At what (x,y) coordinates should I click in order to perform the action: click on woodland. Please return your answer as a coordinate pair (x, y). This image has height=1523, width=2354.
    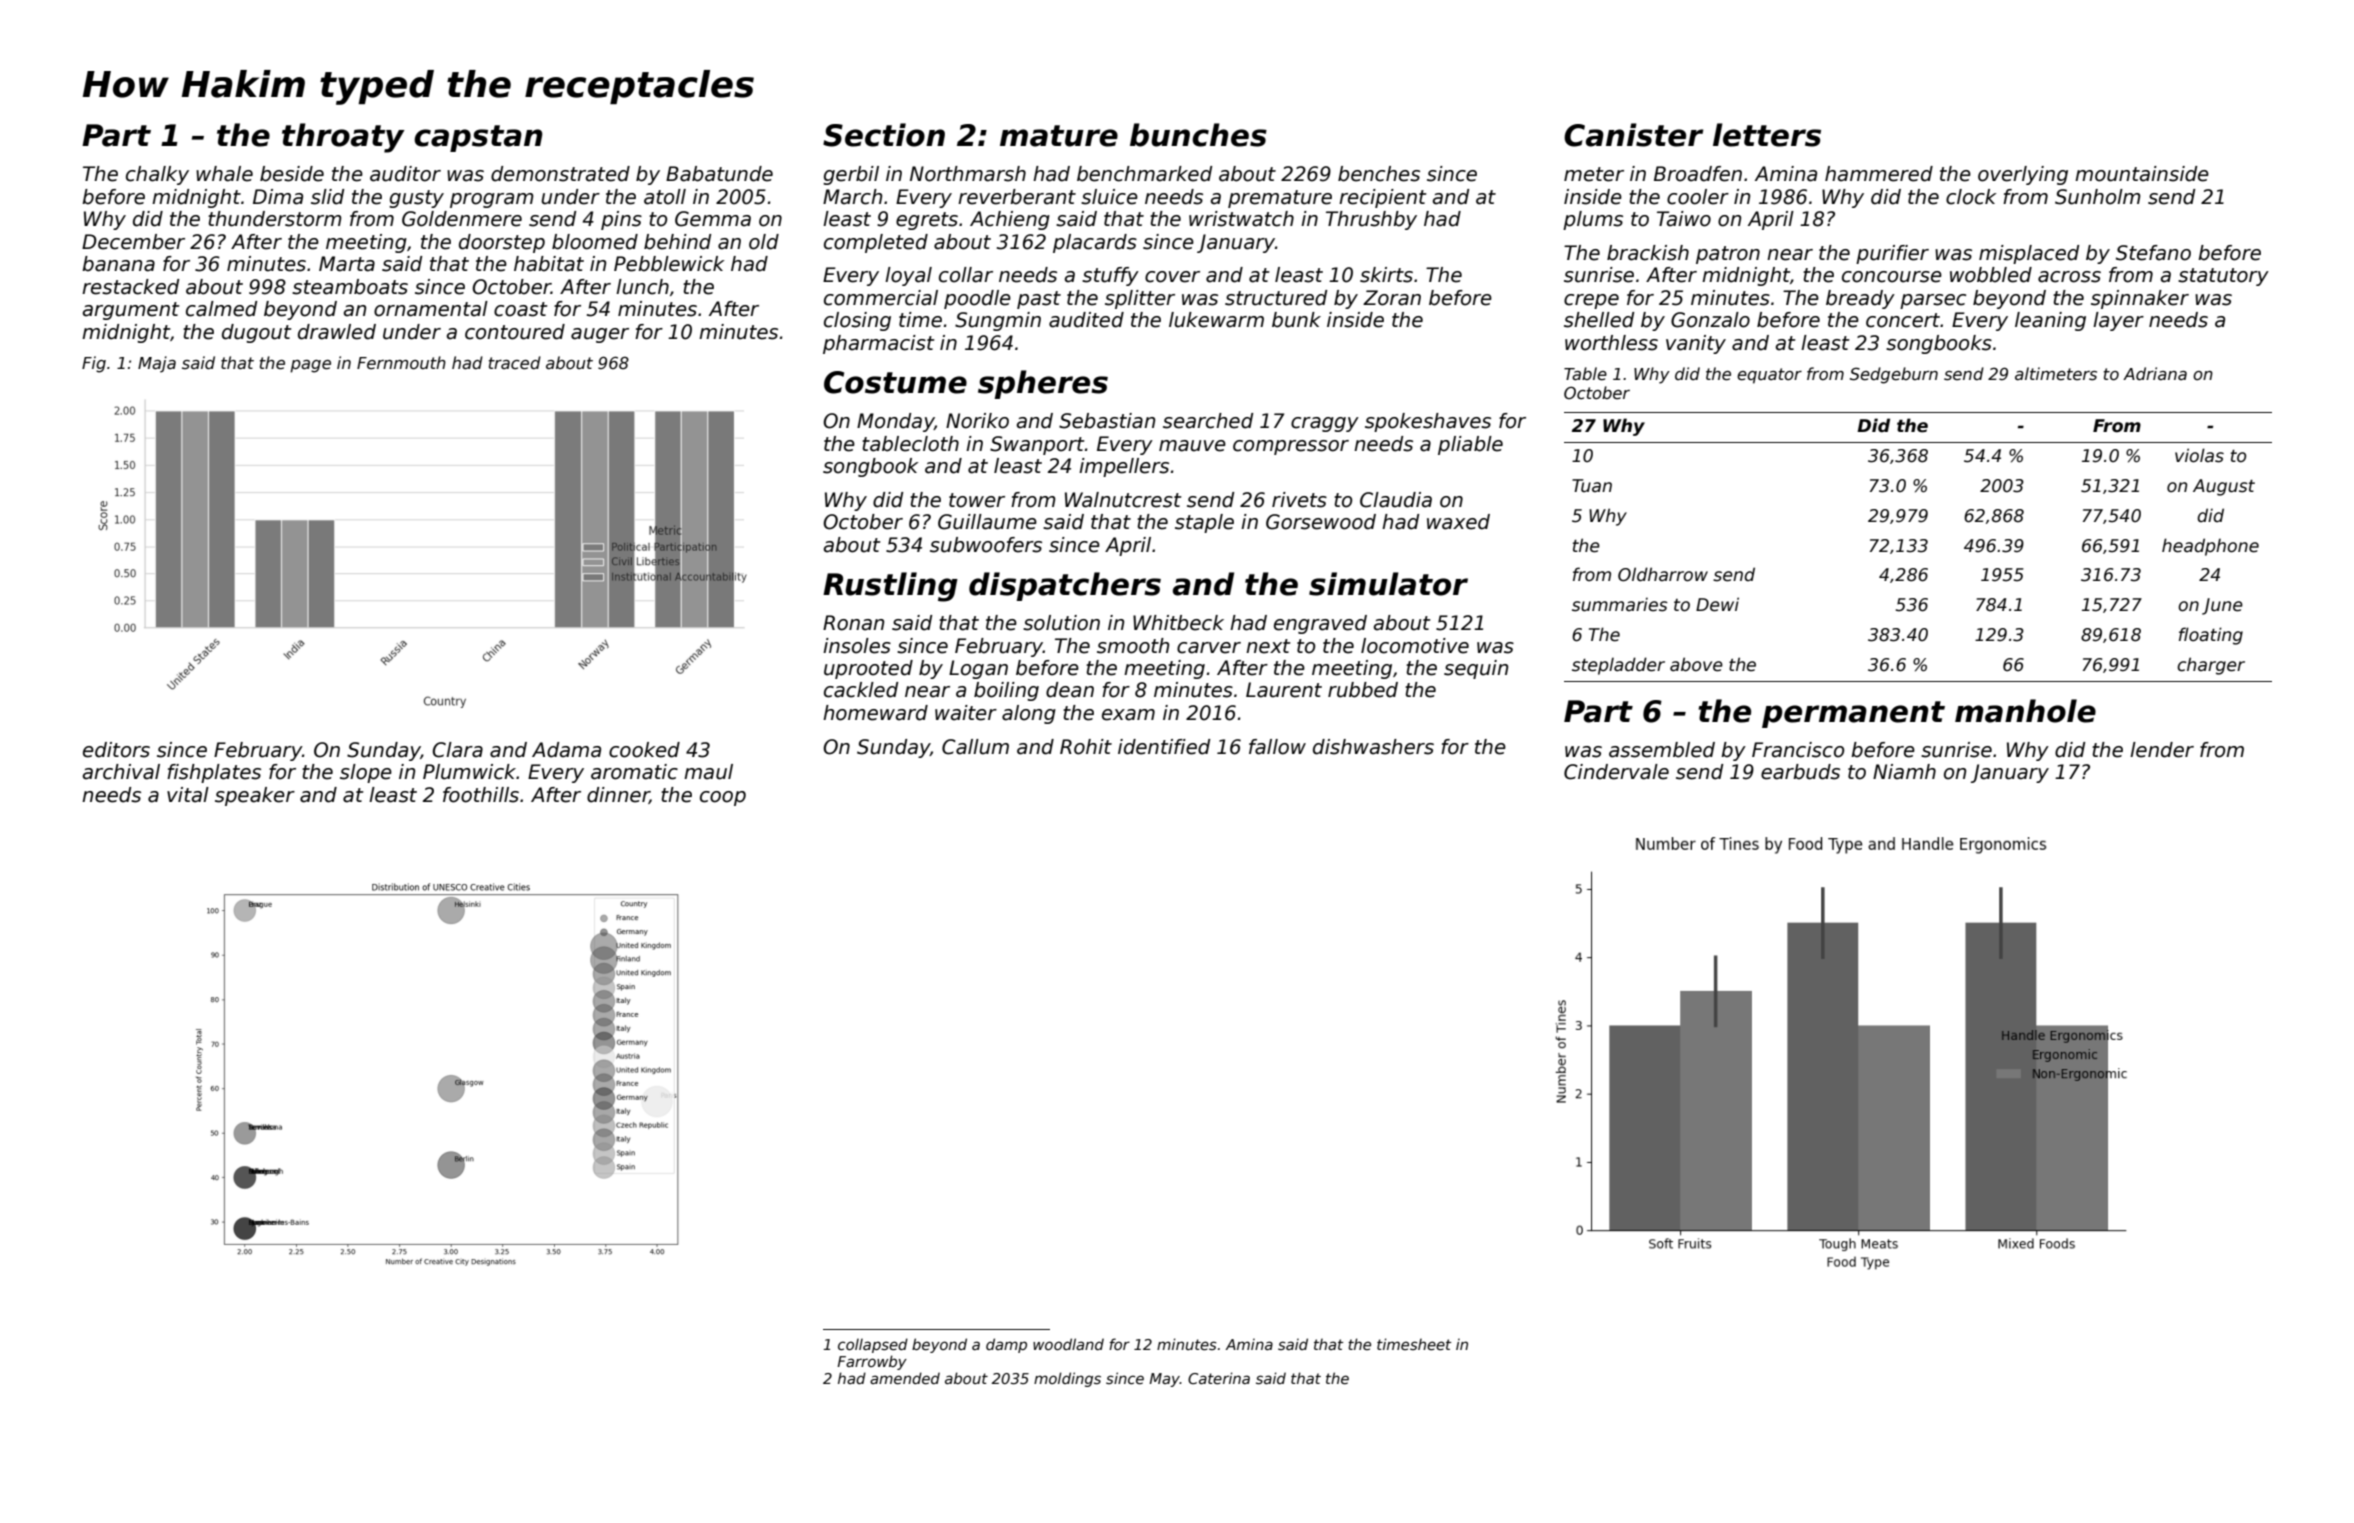
    Looking at the image, I should click on (1068, 1344).
